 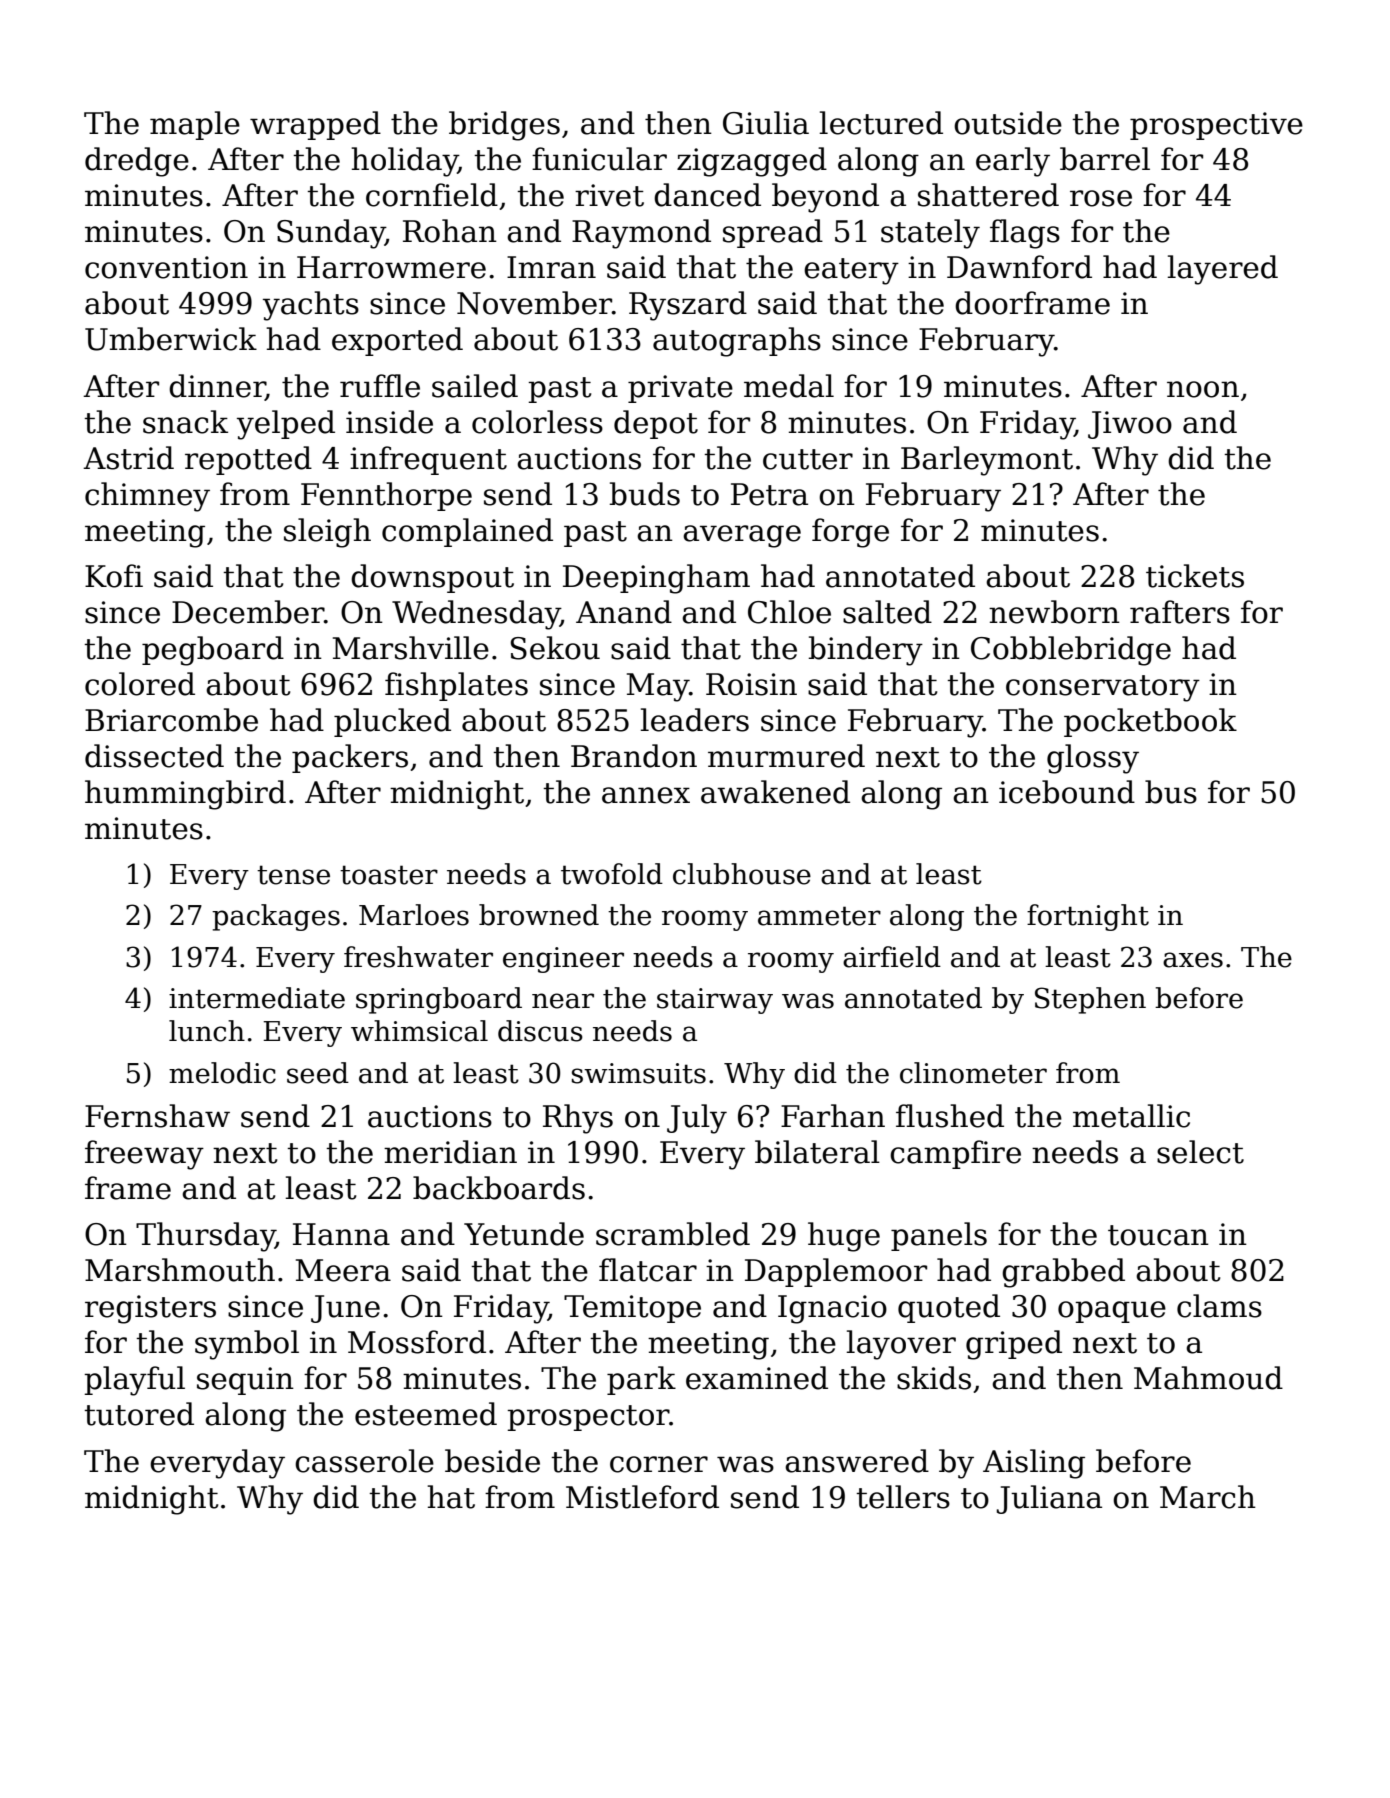 What do you see at coordinates (114, 576) in the screenshot?
I see `Kofi` at bounding box center [114, 576].
